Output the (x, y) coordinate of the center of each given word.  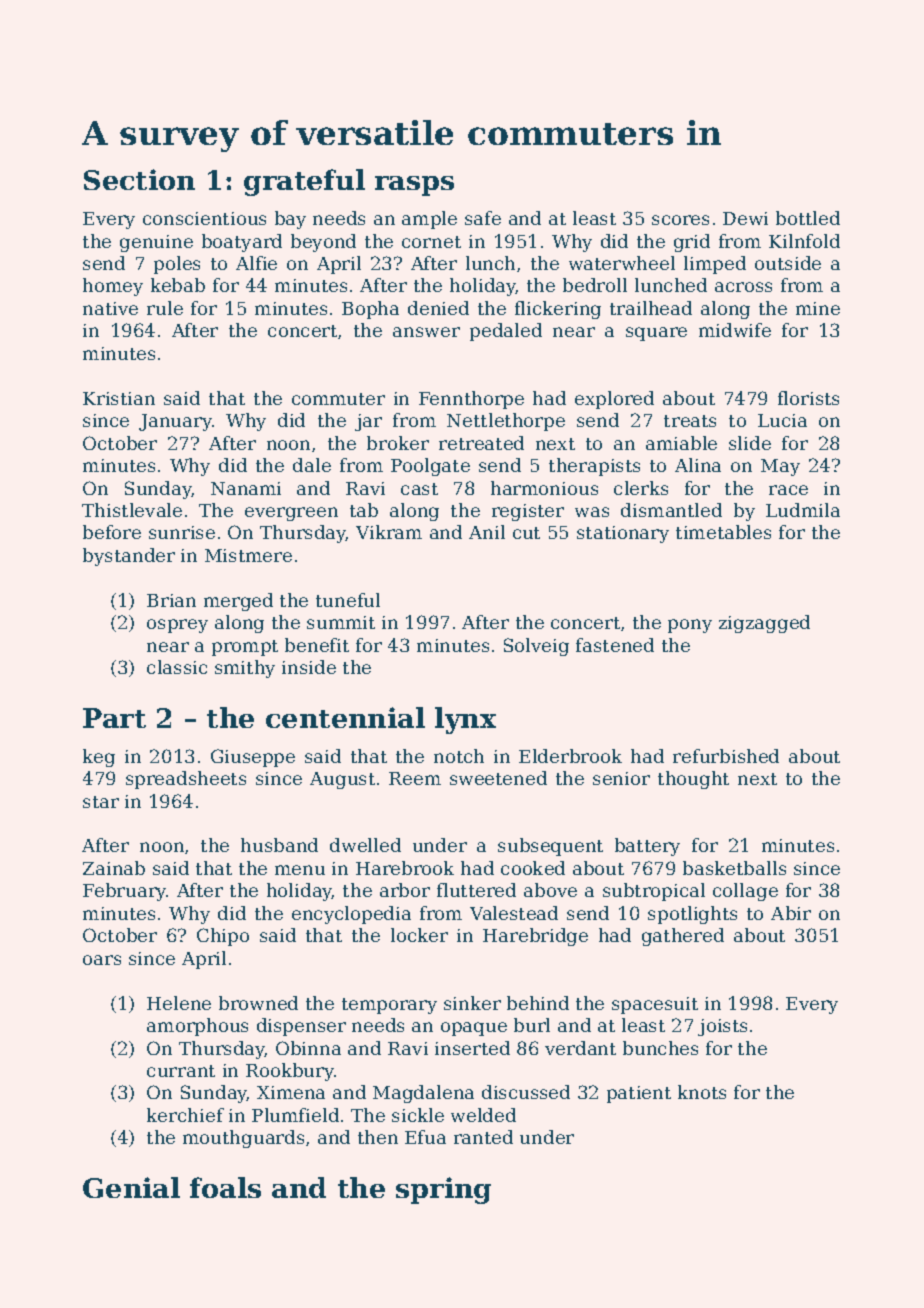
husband (279, 845)
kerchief (185, 1115)
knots (702, 1092)
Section (139, 179)
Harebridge (535, 937)
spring (443, 1190)
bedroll (595, 285)
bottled (808, 218)
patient (639, 1094)
